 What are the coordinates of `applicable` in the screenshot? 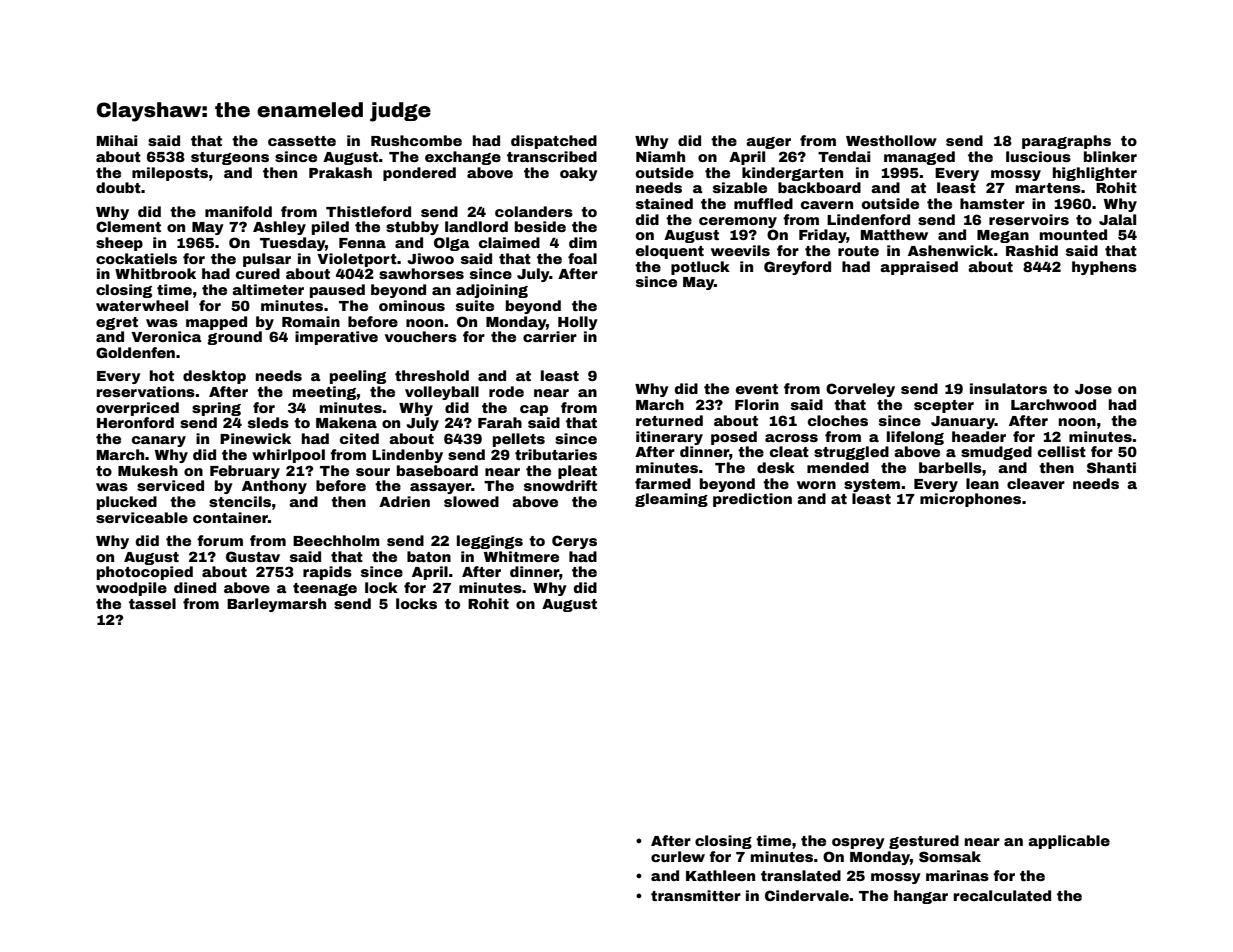 It's located at (1069, 842).
